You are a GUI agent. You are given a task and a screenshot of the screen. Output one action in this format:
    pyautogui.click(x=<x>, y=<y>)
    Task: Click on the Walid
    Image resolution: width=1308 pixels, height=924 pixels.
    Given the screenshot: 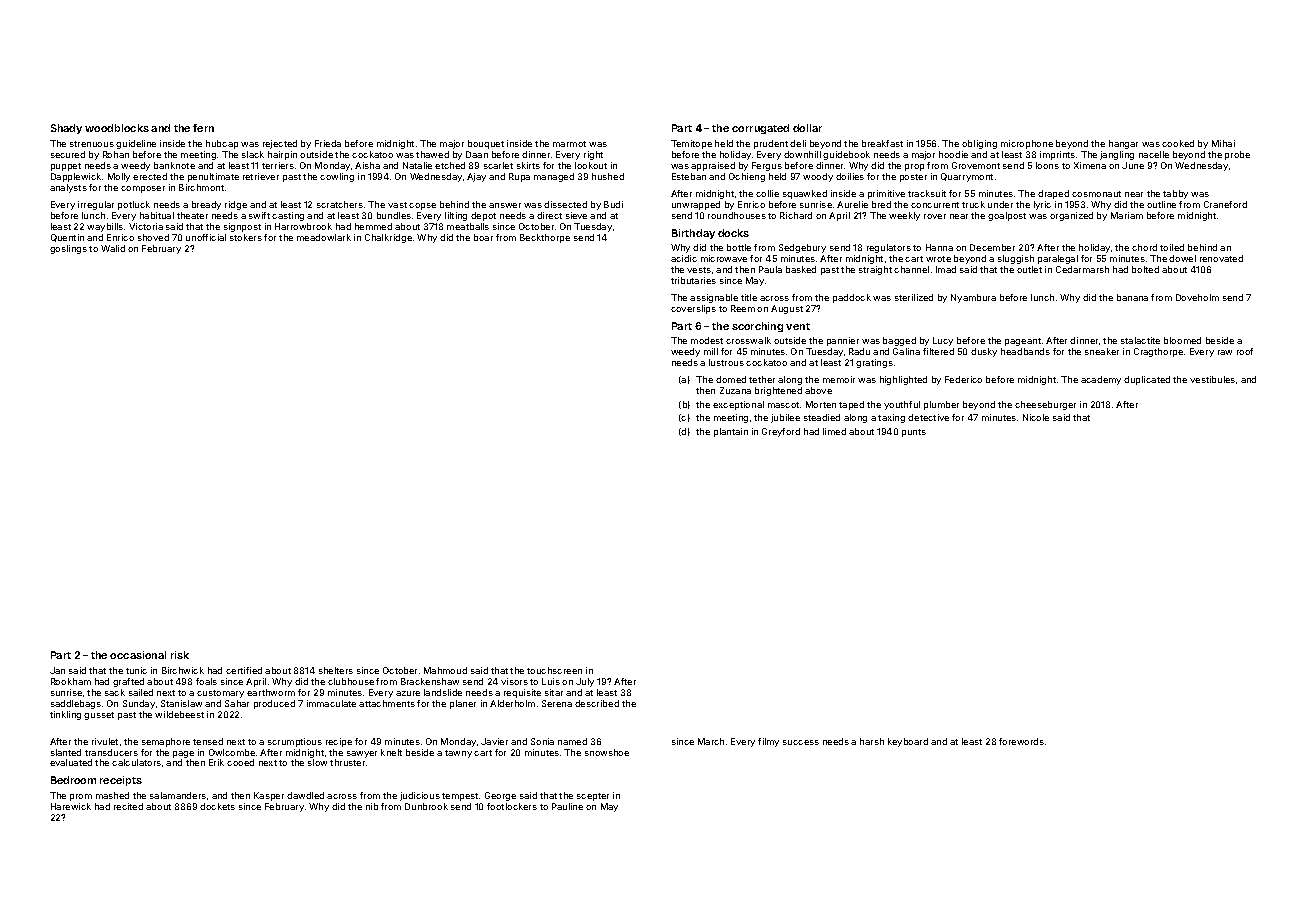 What is the action you would take?
    pyautogui.click(x=113, y=248)
